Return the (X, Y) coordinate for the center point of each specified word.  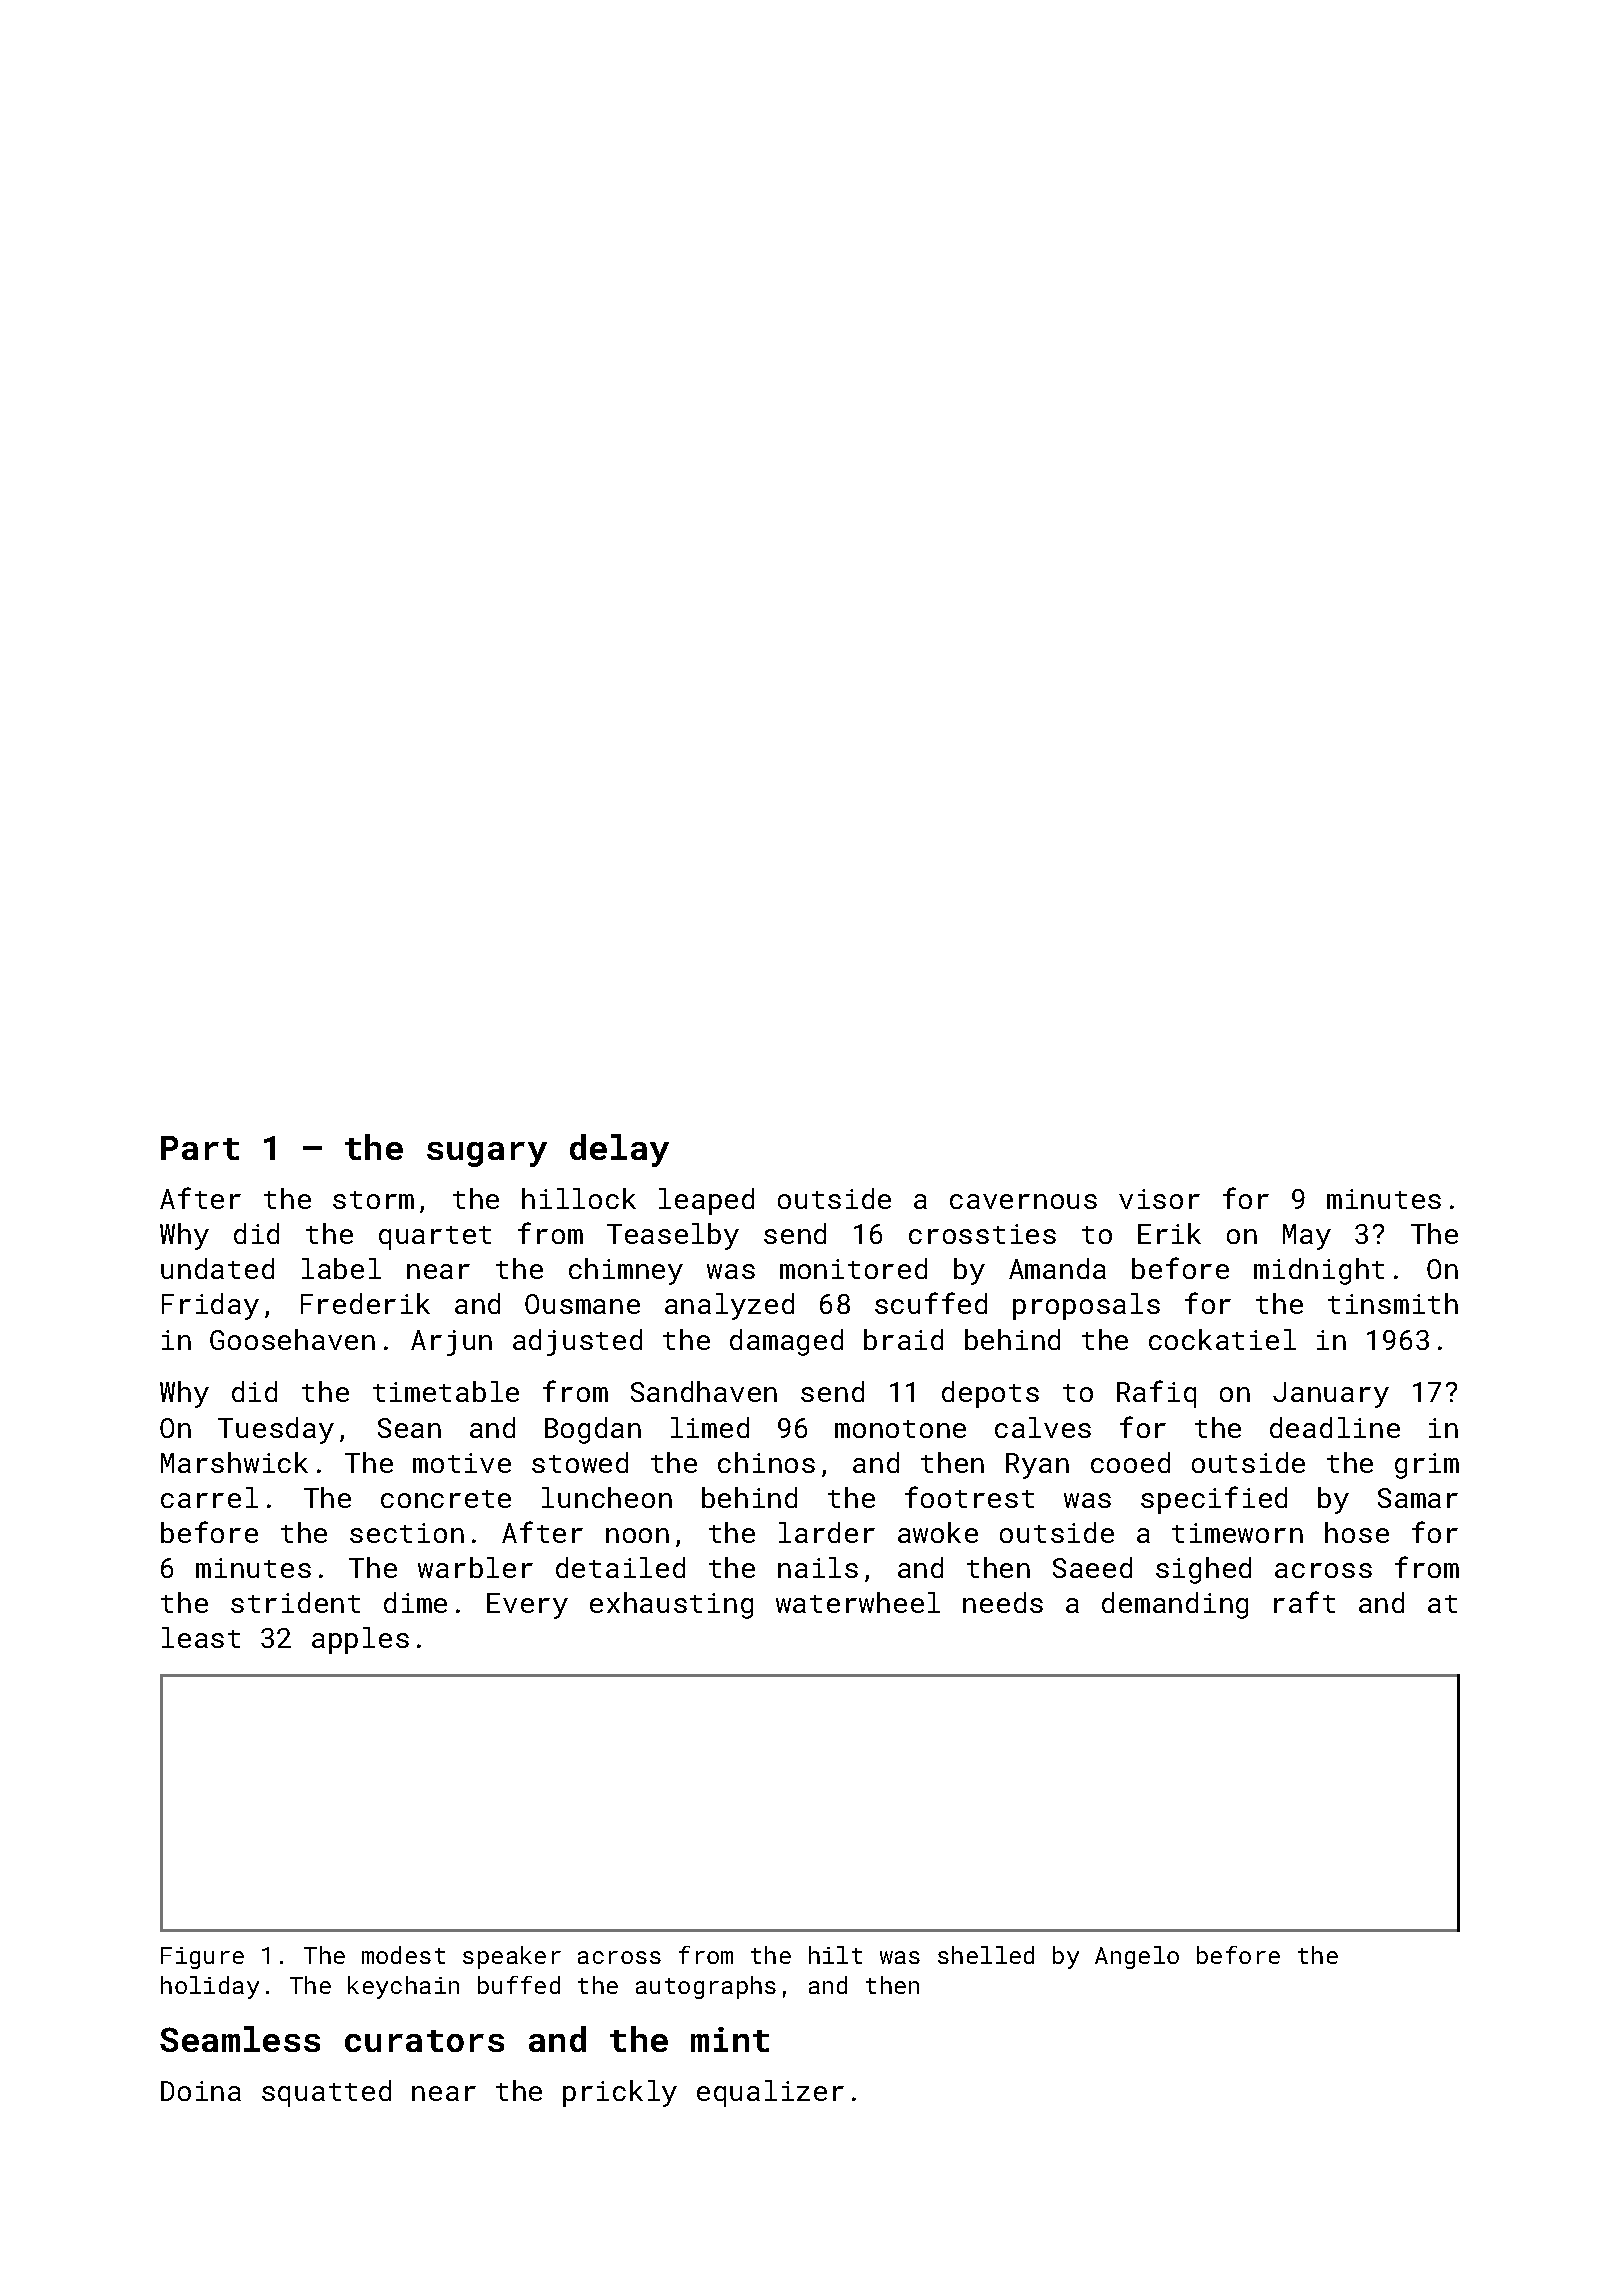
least (201, 1637)
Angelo (1137, 1957)
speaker (512, 1957)
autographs (706, 1987)
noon (637, 1535)
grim (1427, 1466)
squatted (326, 2093)
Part (200, 1148)
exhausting (671, 1605)
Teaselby (673, 1236)
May (1307, 1237)
